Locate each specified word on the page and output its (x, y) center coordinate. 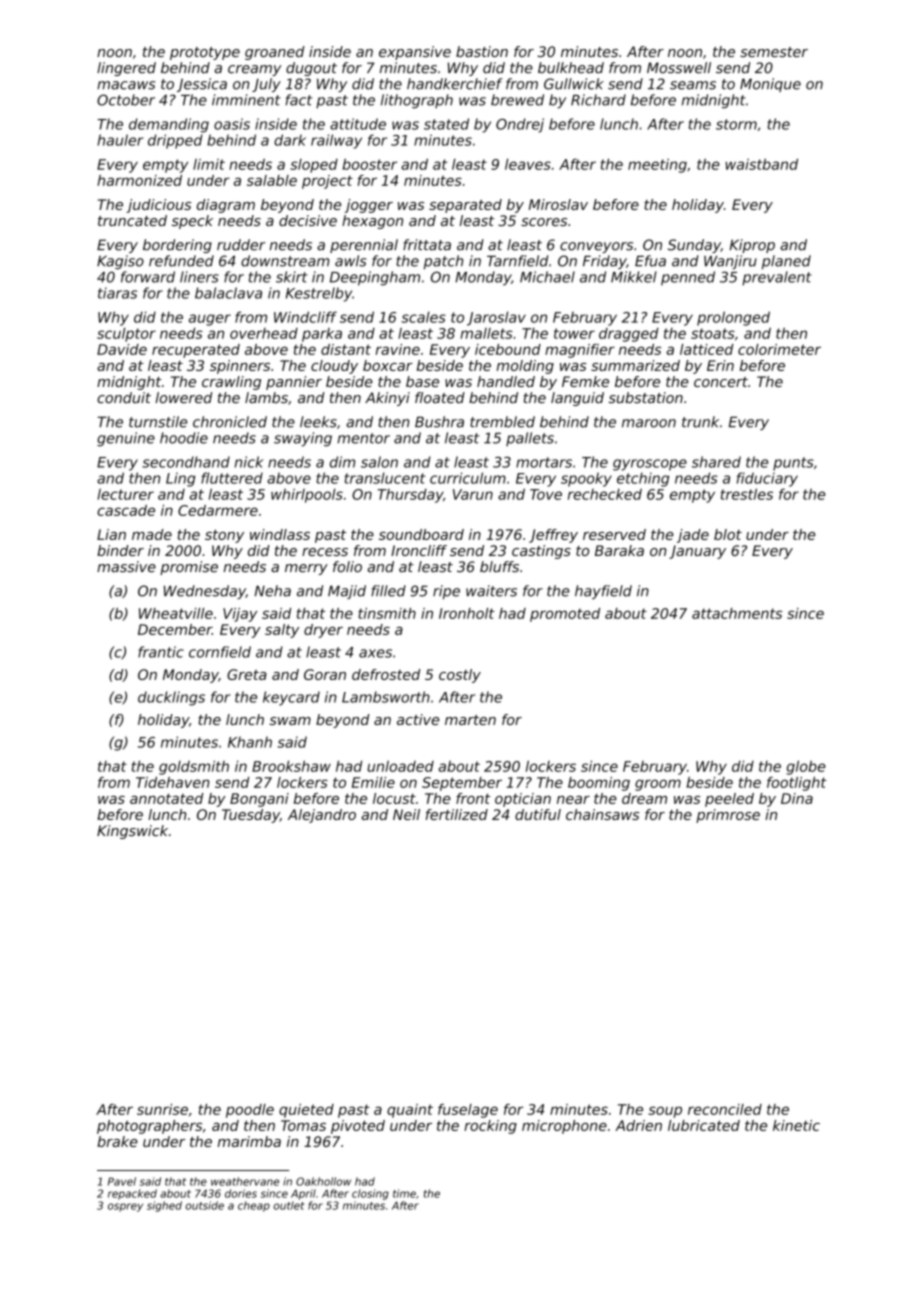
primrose (728, 816)
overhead (264, 333)
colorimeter (779, 349)
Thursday (410, 496)
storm (736, 124)
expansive (415, 53)
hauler (120, 140)
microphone (564, 1127)
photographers (149, 1127)
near (573, 800)
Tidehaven (172, 782)
